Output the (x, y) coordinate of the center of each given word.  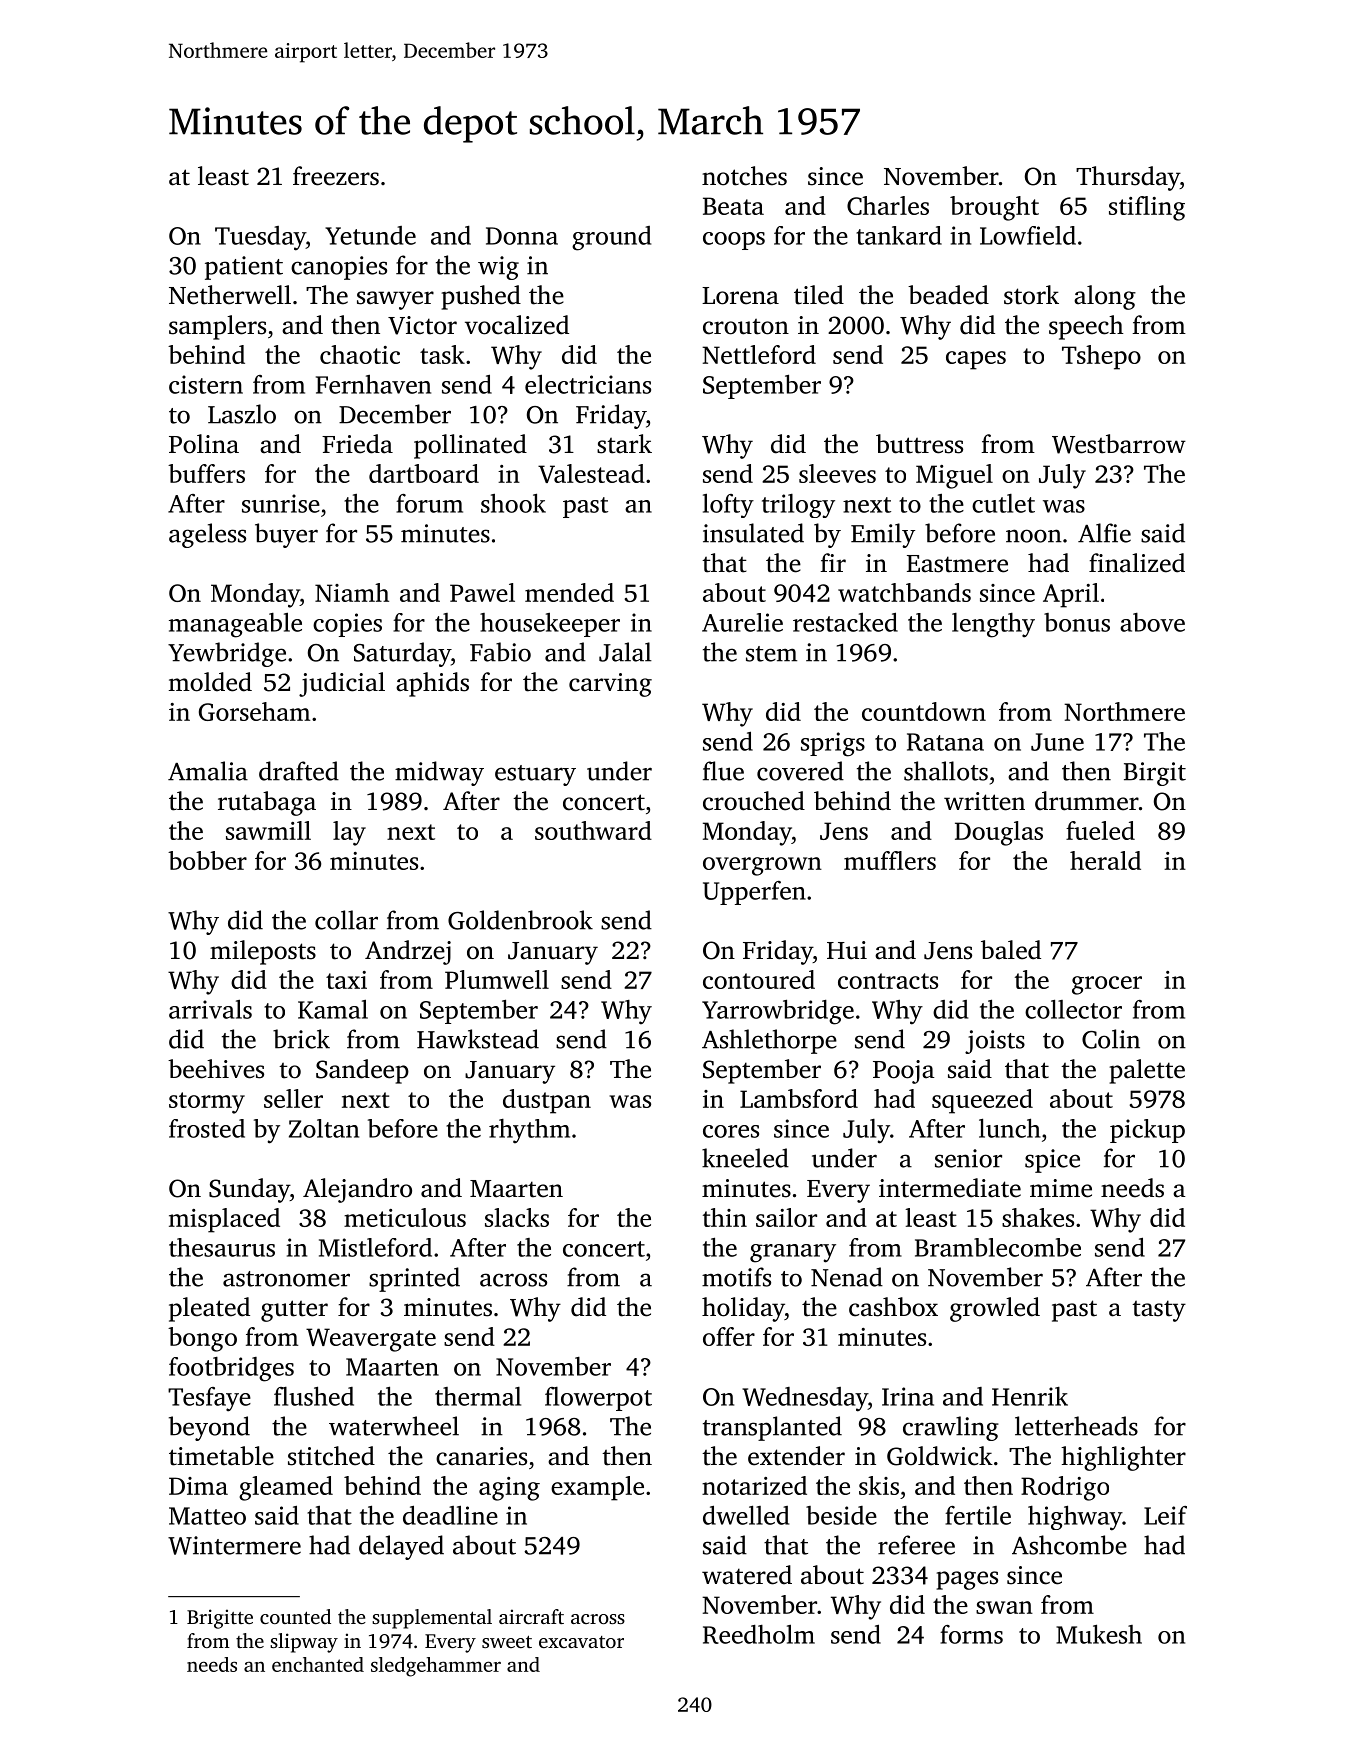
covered (800, 771)
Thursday (1128, 178)
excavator (581, 1642)
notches (744, 176)
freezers (336, 176)
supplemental (432, 1619)
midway (439, 773)
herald (1105, 860)
